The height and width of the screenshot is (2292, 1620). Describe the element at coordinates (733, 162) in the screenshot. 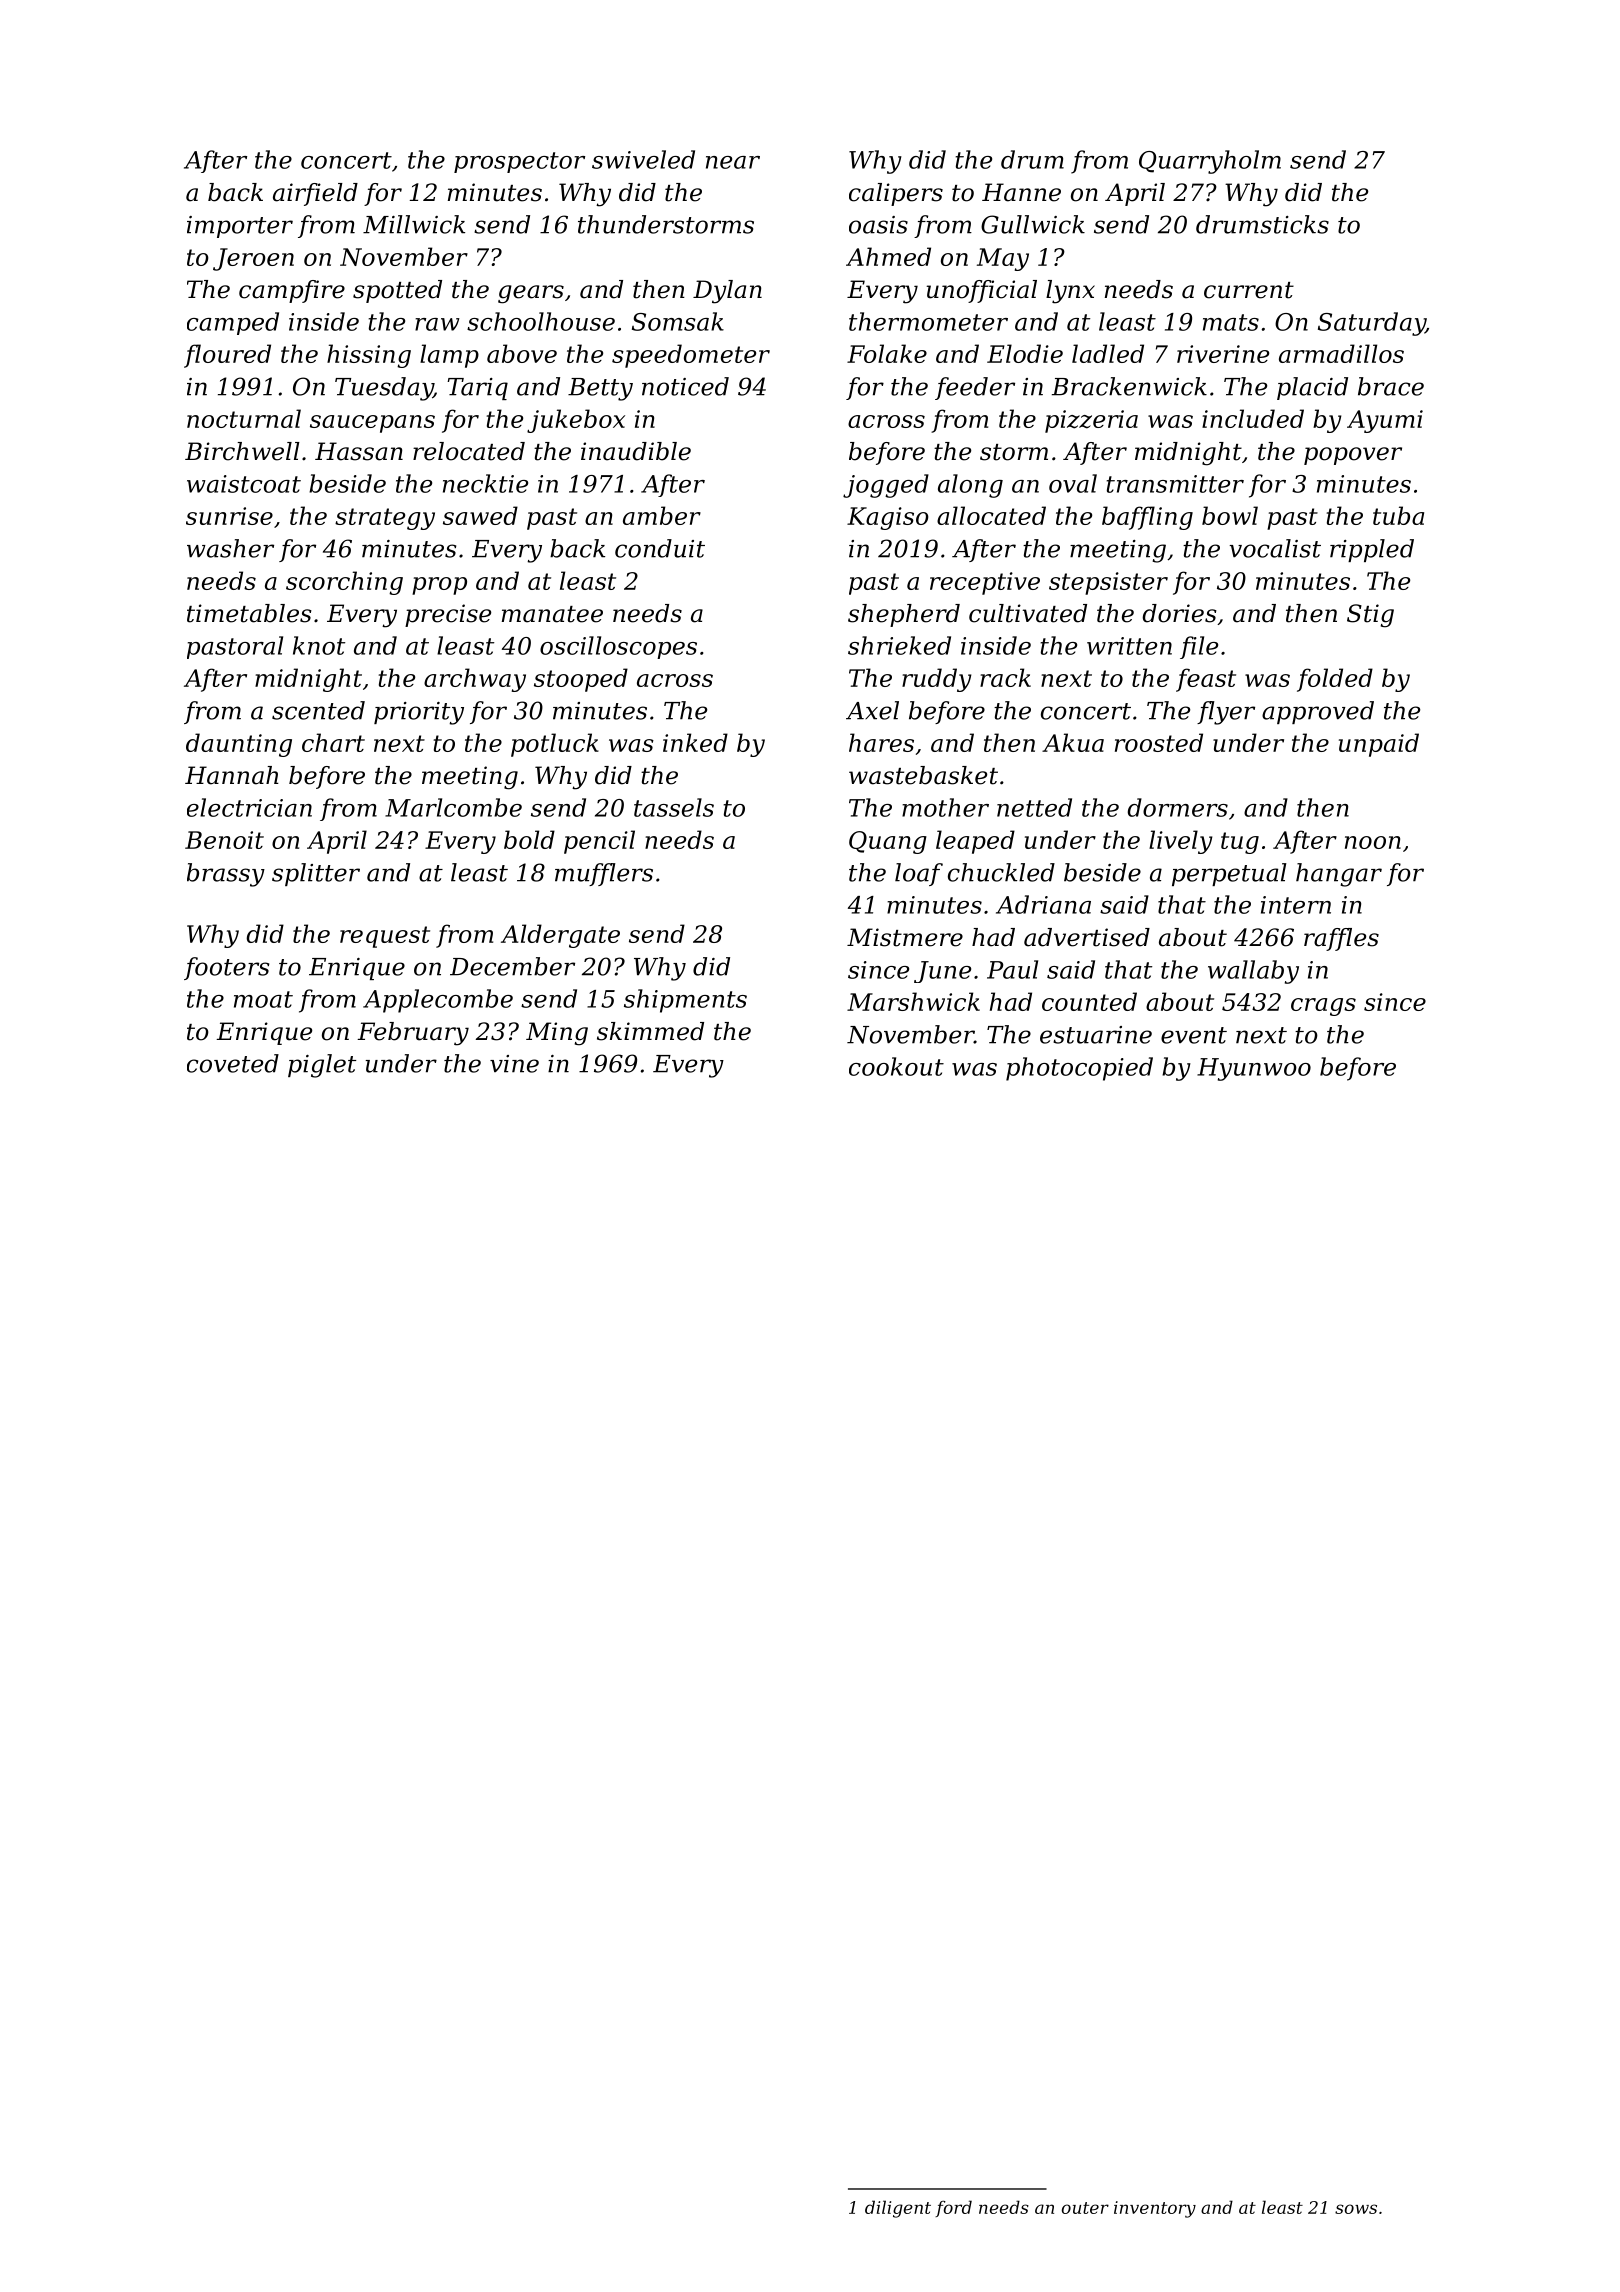

I see `near` at that location.
